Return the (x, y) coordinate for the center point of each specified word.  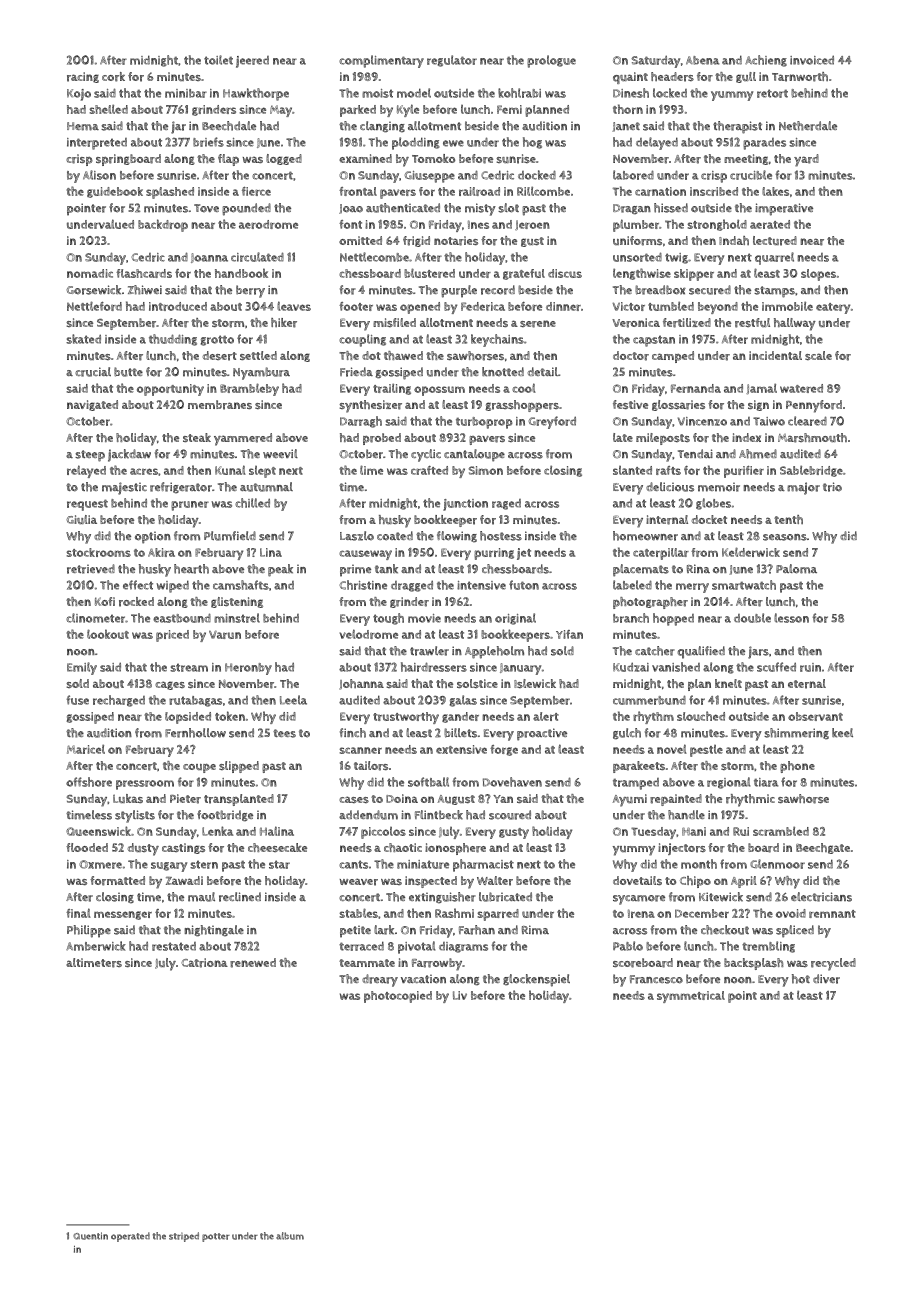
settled (258, 355)
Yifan (569, 634)
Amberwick (96, 946)
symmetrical (691, 997)
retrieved (91, 569)
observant (815, 716)
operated (130, 1237)
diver (826, 979)
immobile (787, 306)
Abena (702, 60)
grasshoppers (522, 406)
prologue (551, 61)
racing (83, 77)
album (290, 1236)
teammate (367, 963)
